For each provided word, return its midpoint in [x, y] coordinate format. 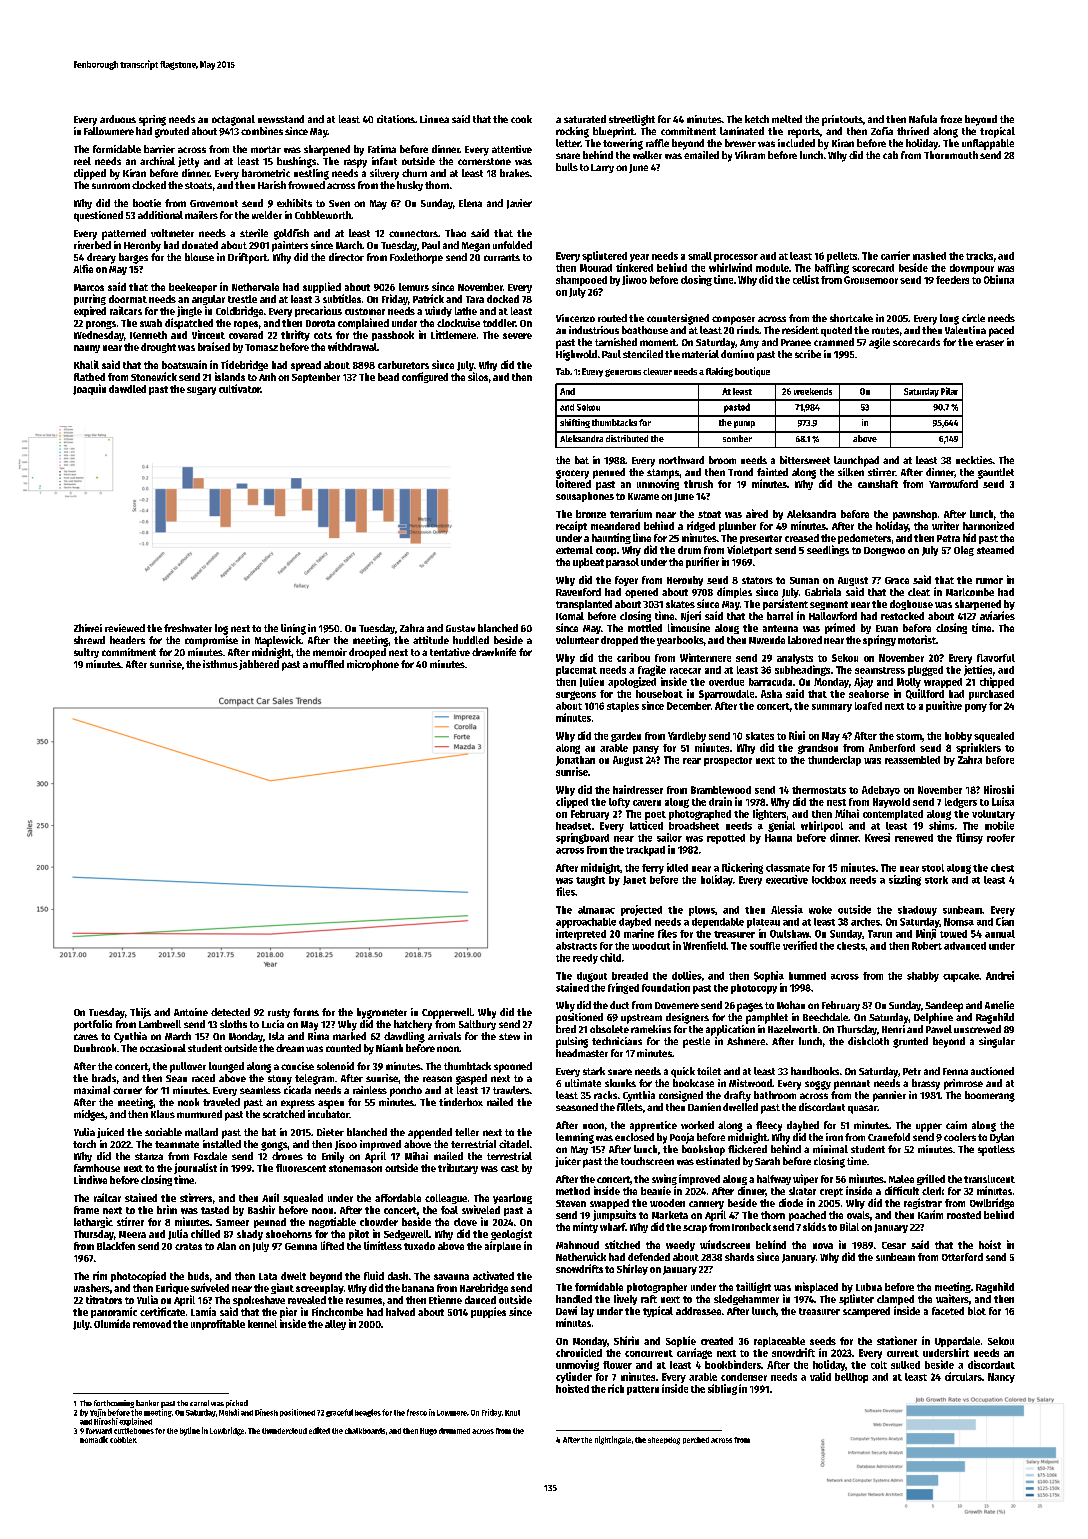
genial [781, 826]
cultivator [240, 388]
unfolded [512, 245]
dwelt [293, 1276]
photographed [700, 815]
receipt [571, 526]
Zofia [882, 131]
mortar [266, 149]
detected [230, 1012]
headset [573, 826]
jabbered [259, 665]
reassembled [912, 760]
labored [805, 640]
